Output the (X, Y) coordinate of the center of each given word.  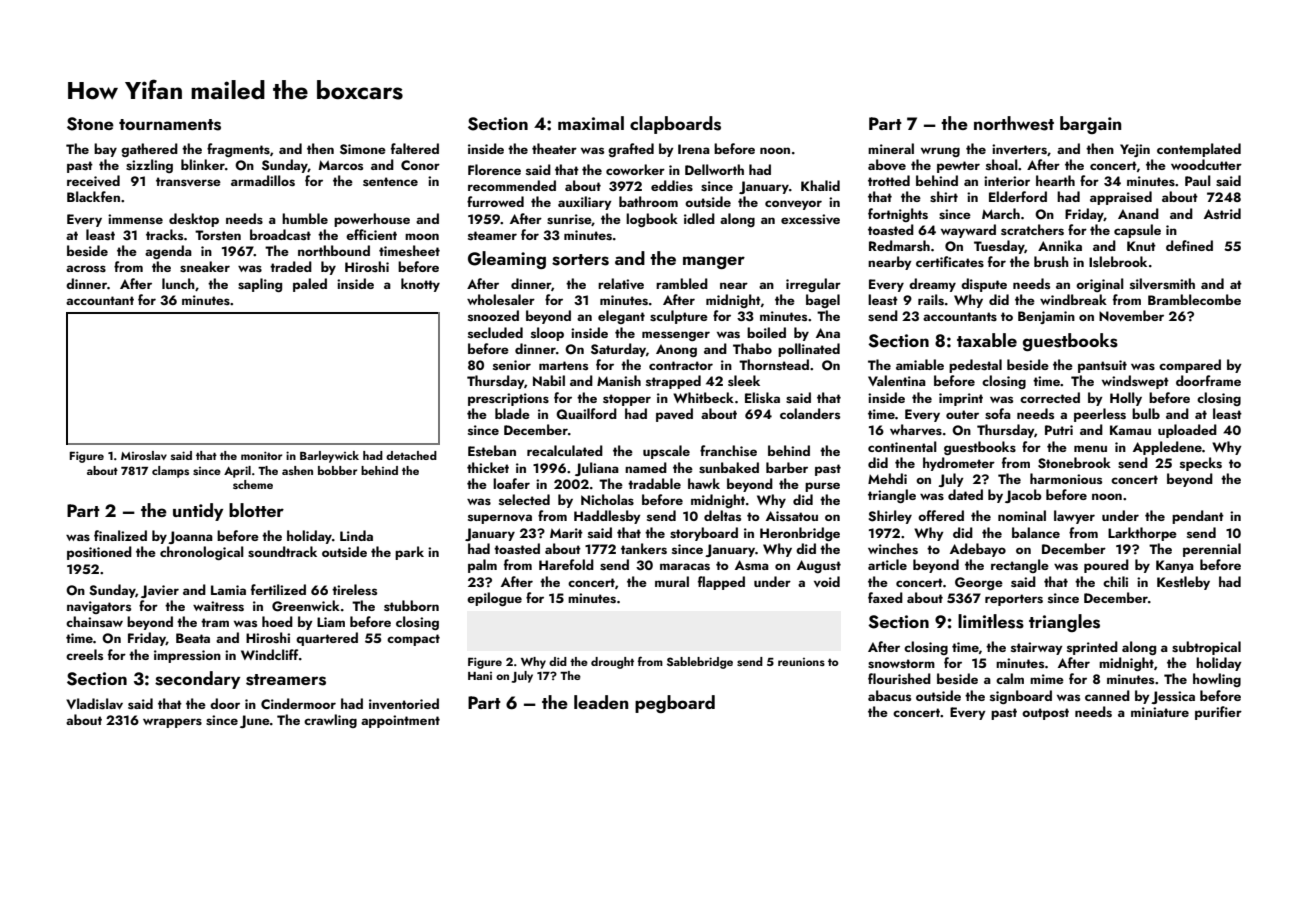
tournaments (170, 125)
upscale (666, 452)
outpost (1045, 714)
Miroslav (144, 455)
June (255, 721)
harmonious (1066, 478)
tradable (654, 483)
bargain (1090, 125)
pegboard (675, 704)
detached (411, 455)
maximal (591, 123)
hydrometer (959, 464)
